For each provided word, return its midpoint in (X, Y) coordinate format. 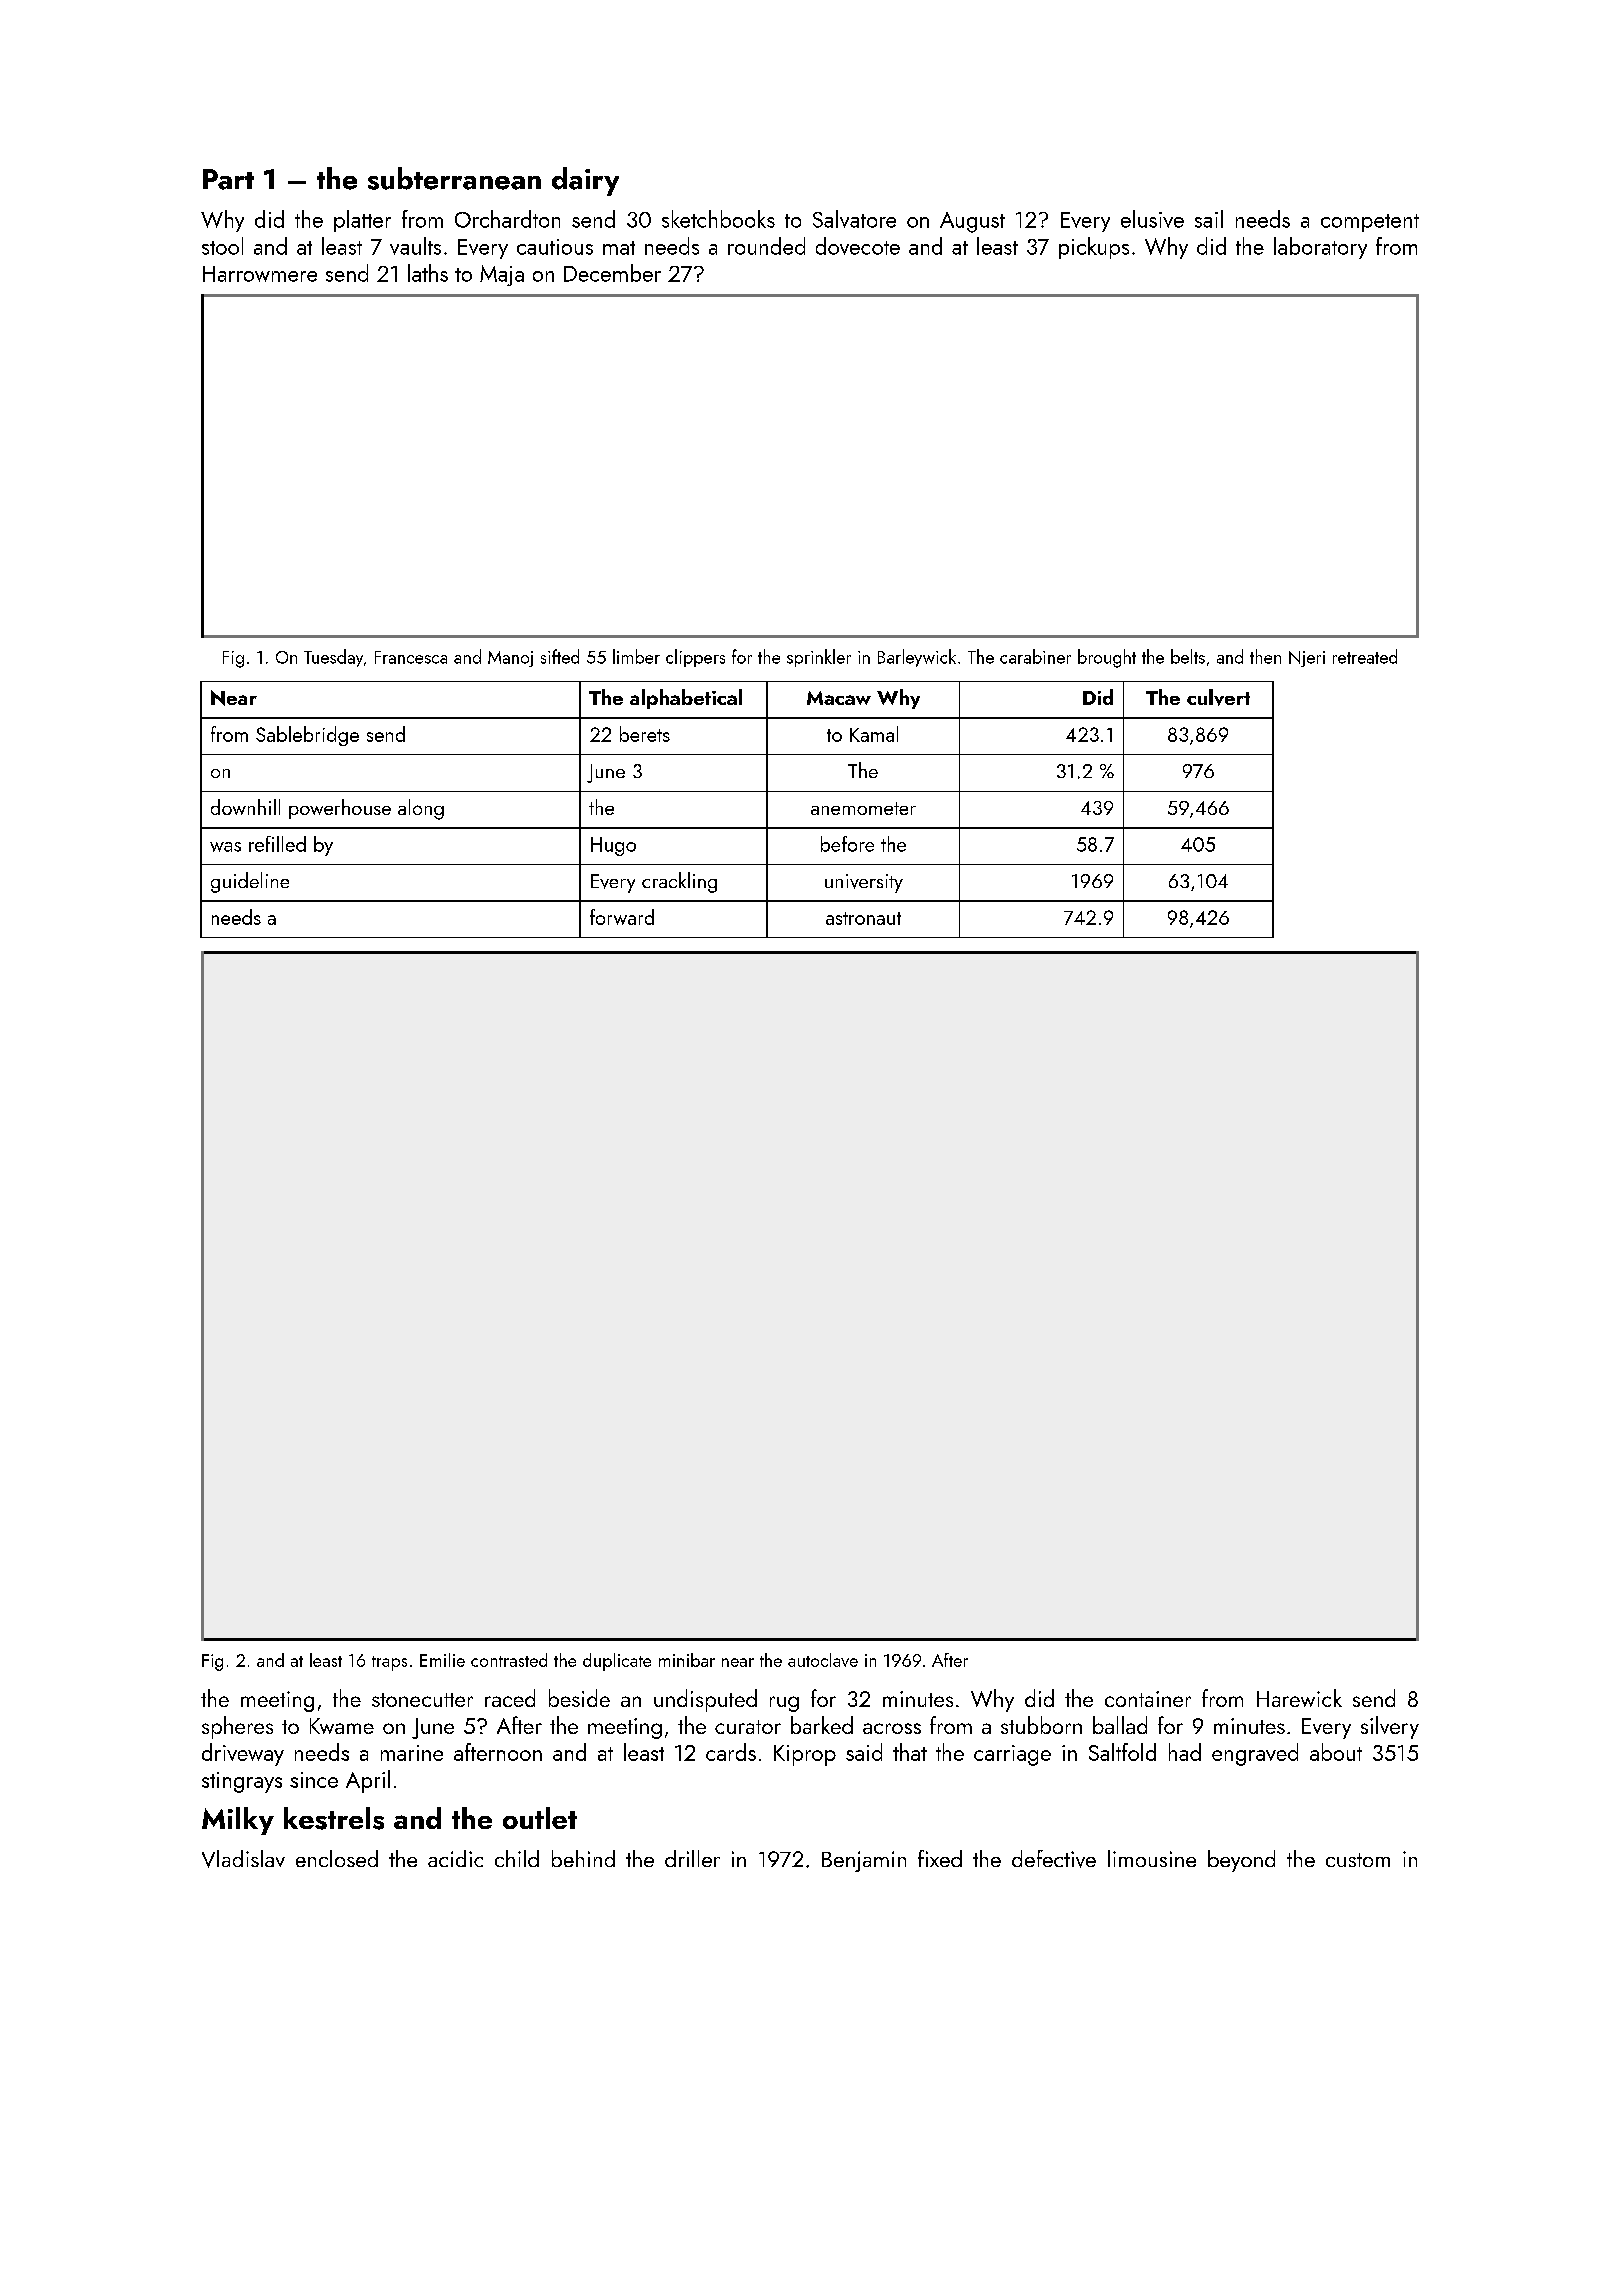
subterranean (454, 178)
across (892, 1728)
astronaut (863, 918)
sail (1209, 219)
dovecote (858, 246)
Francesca (411, 657)
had (1185, 1752)
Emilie (442, 1660)
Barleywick (917, 658)
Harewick (1299, 1698)
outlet (540, 1818)
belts (1188, 656)
